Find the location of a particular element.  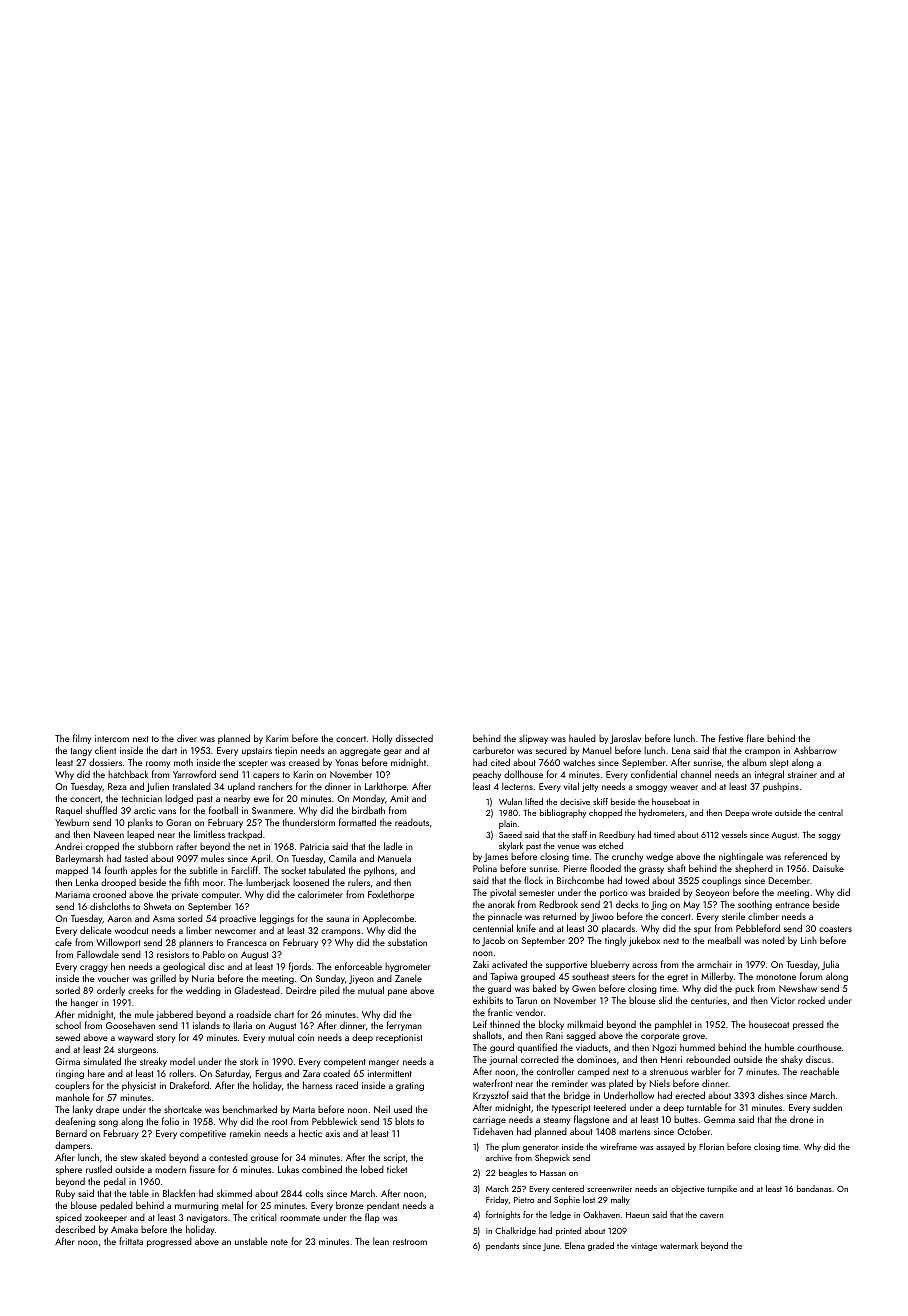

gear is located at coordinates (393, 752).
